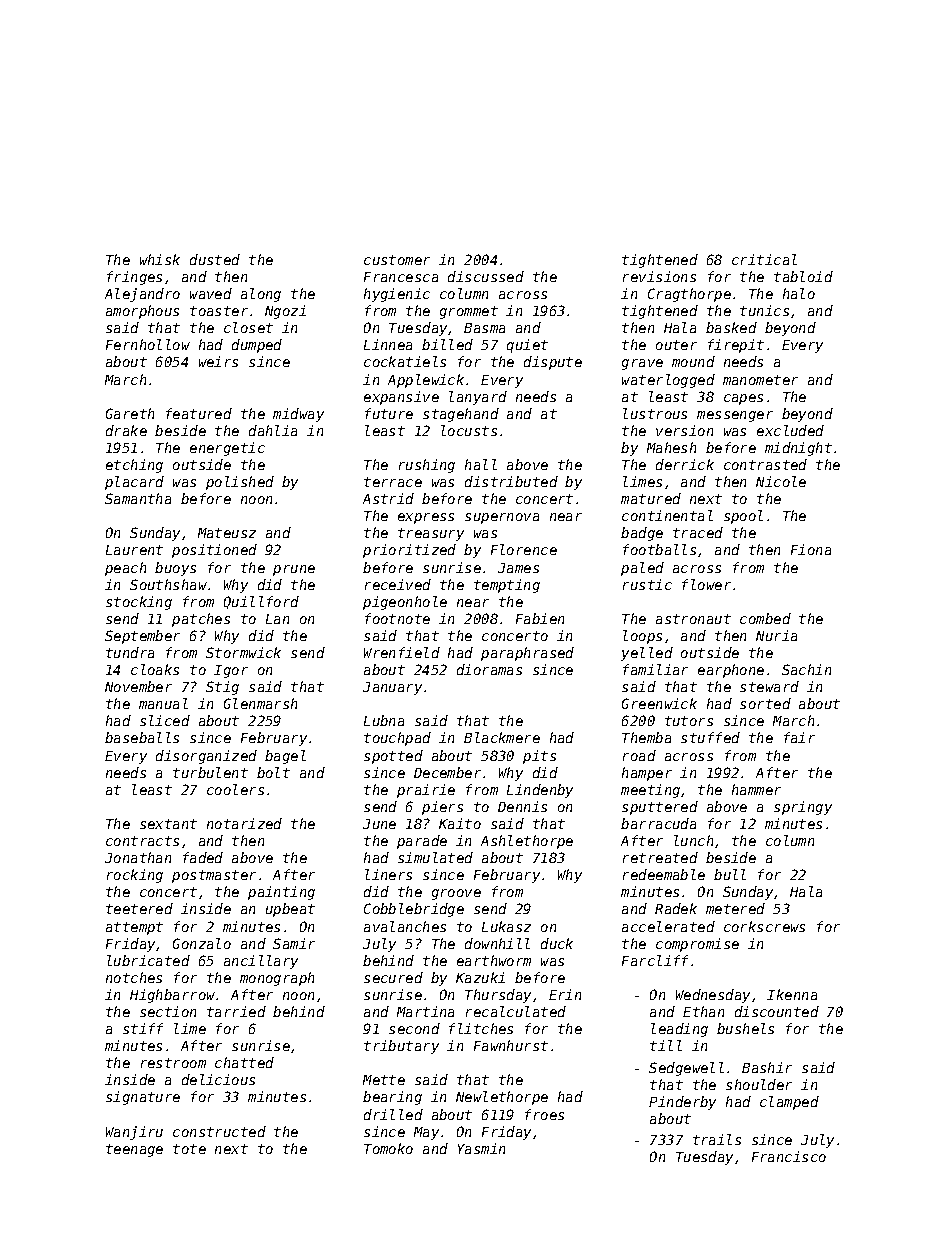  Describe the element at coordinates (671, 447) in the document. I see `Mahesh` at that location.
